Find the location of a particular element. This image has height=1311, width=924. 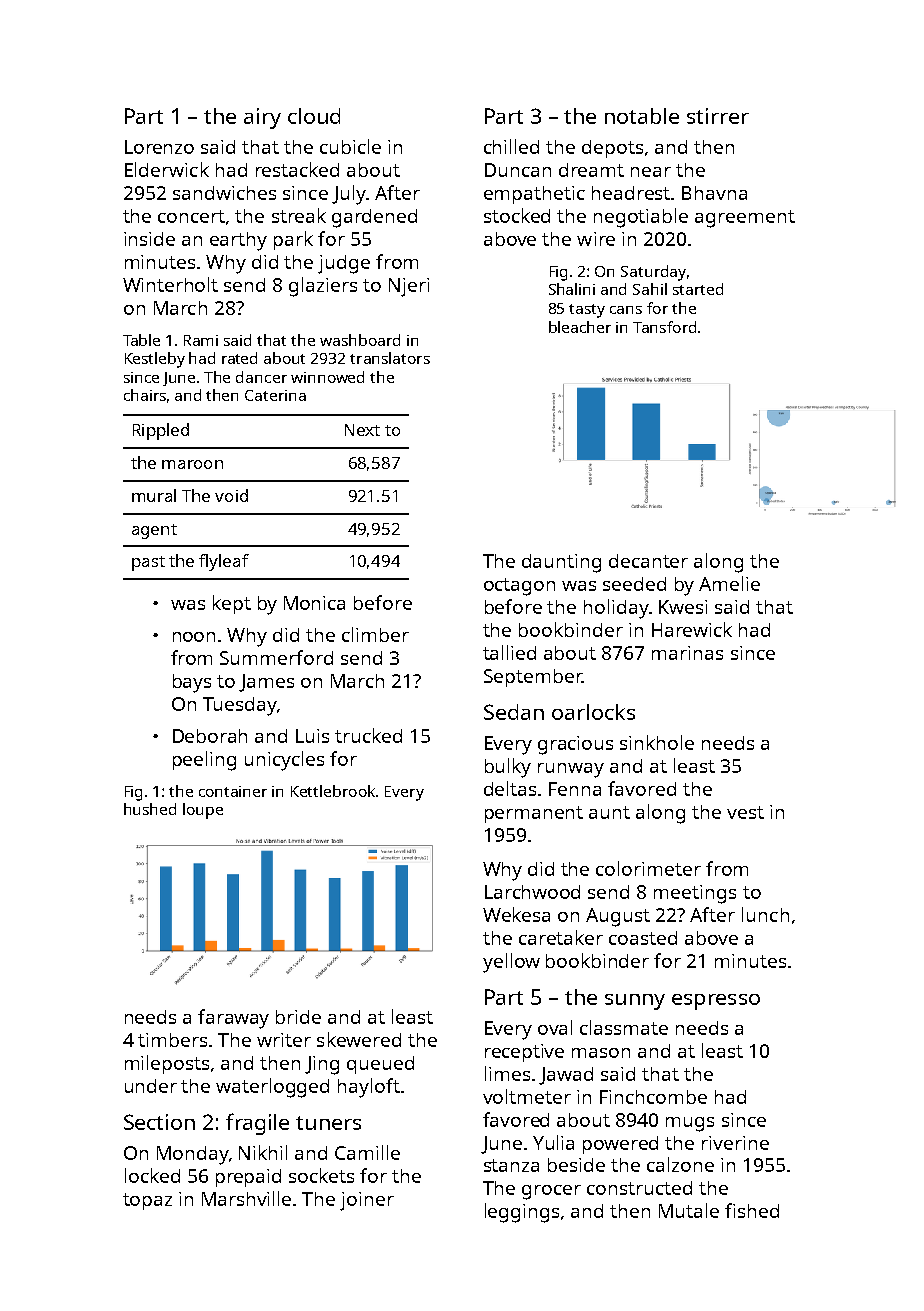

holiday is located at coordinates (616, 609).
